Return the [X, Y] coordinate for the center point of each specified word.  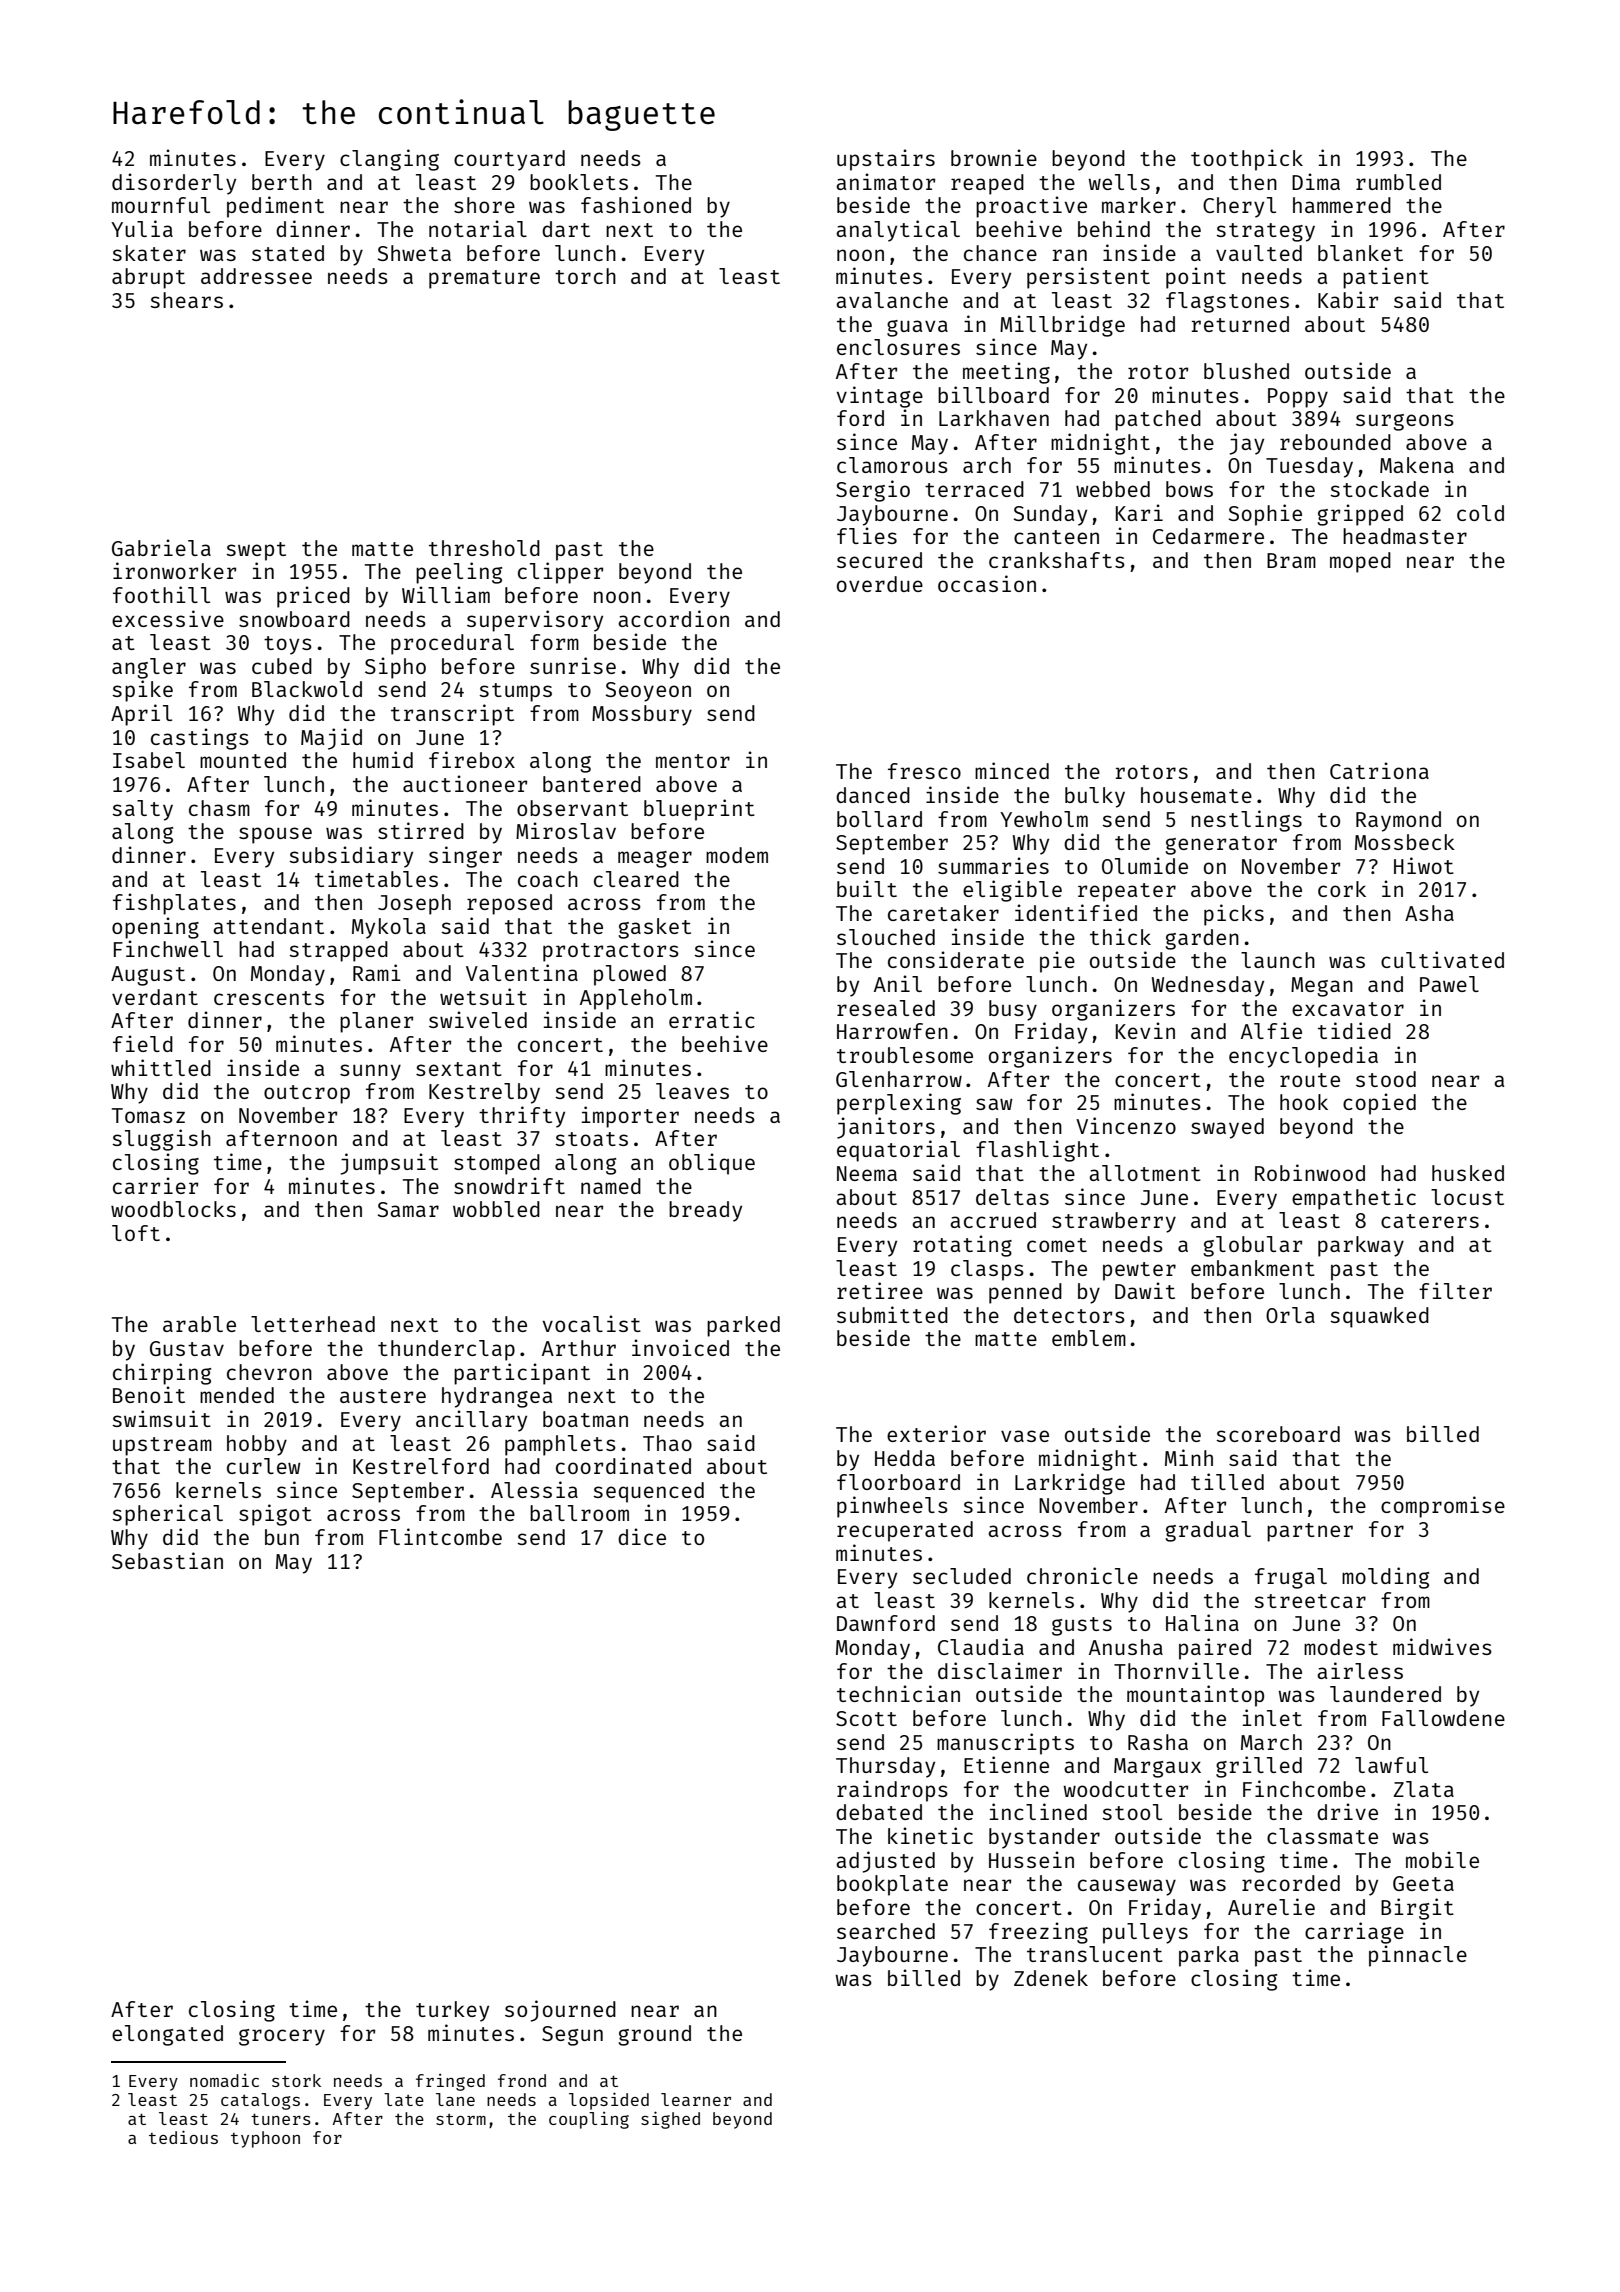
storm [461, 2119]
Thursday [885, 1767]
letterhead [313, 1324]
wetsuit [483, 996]
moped [1360, 562]
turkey [452, 2011]
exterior [936, 1433]
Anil [898, 983]
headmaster [1405, 536]
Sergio [873, 491]
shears [186, 300]
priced [313, 597]
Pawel [1449, 984]
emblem [1089, 1338]
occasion [987, 583]
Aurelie [1271, 1906]
